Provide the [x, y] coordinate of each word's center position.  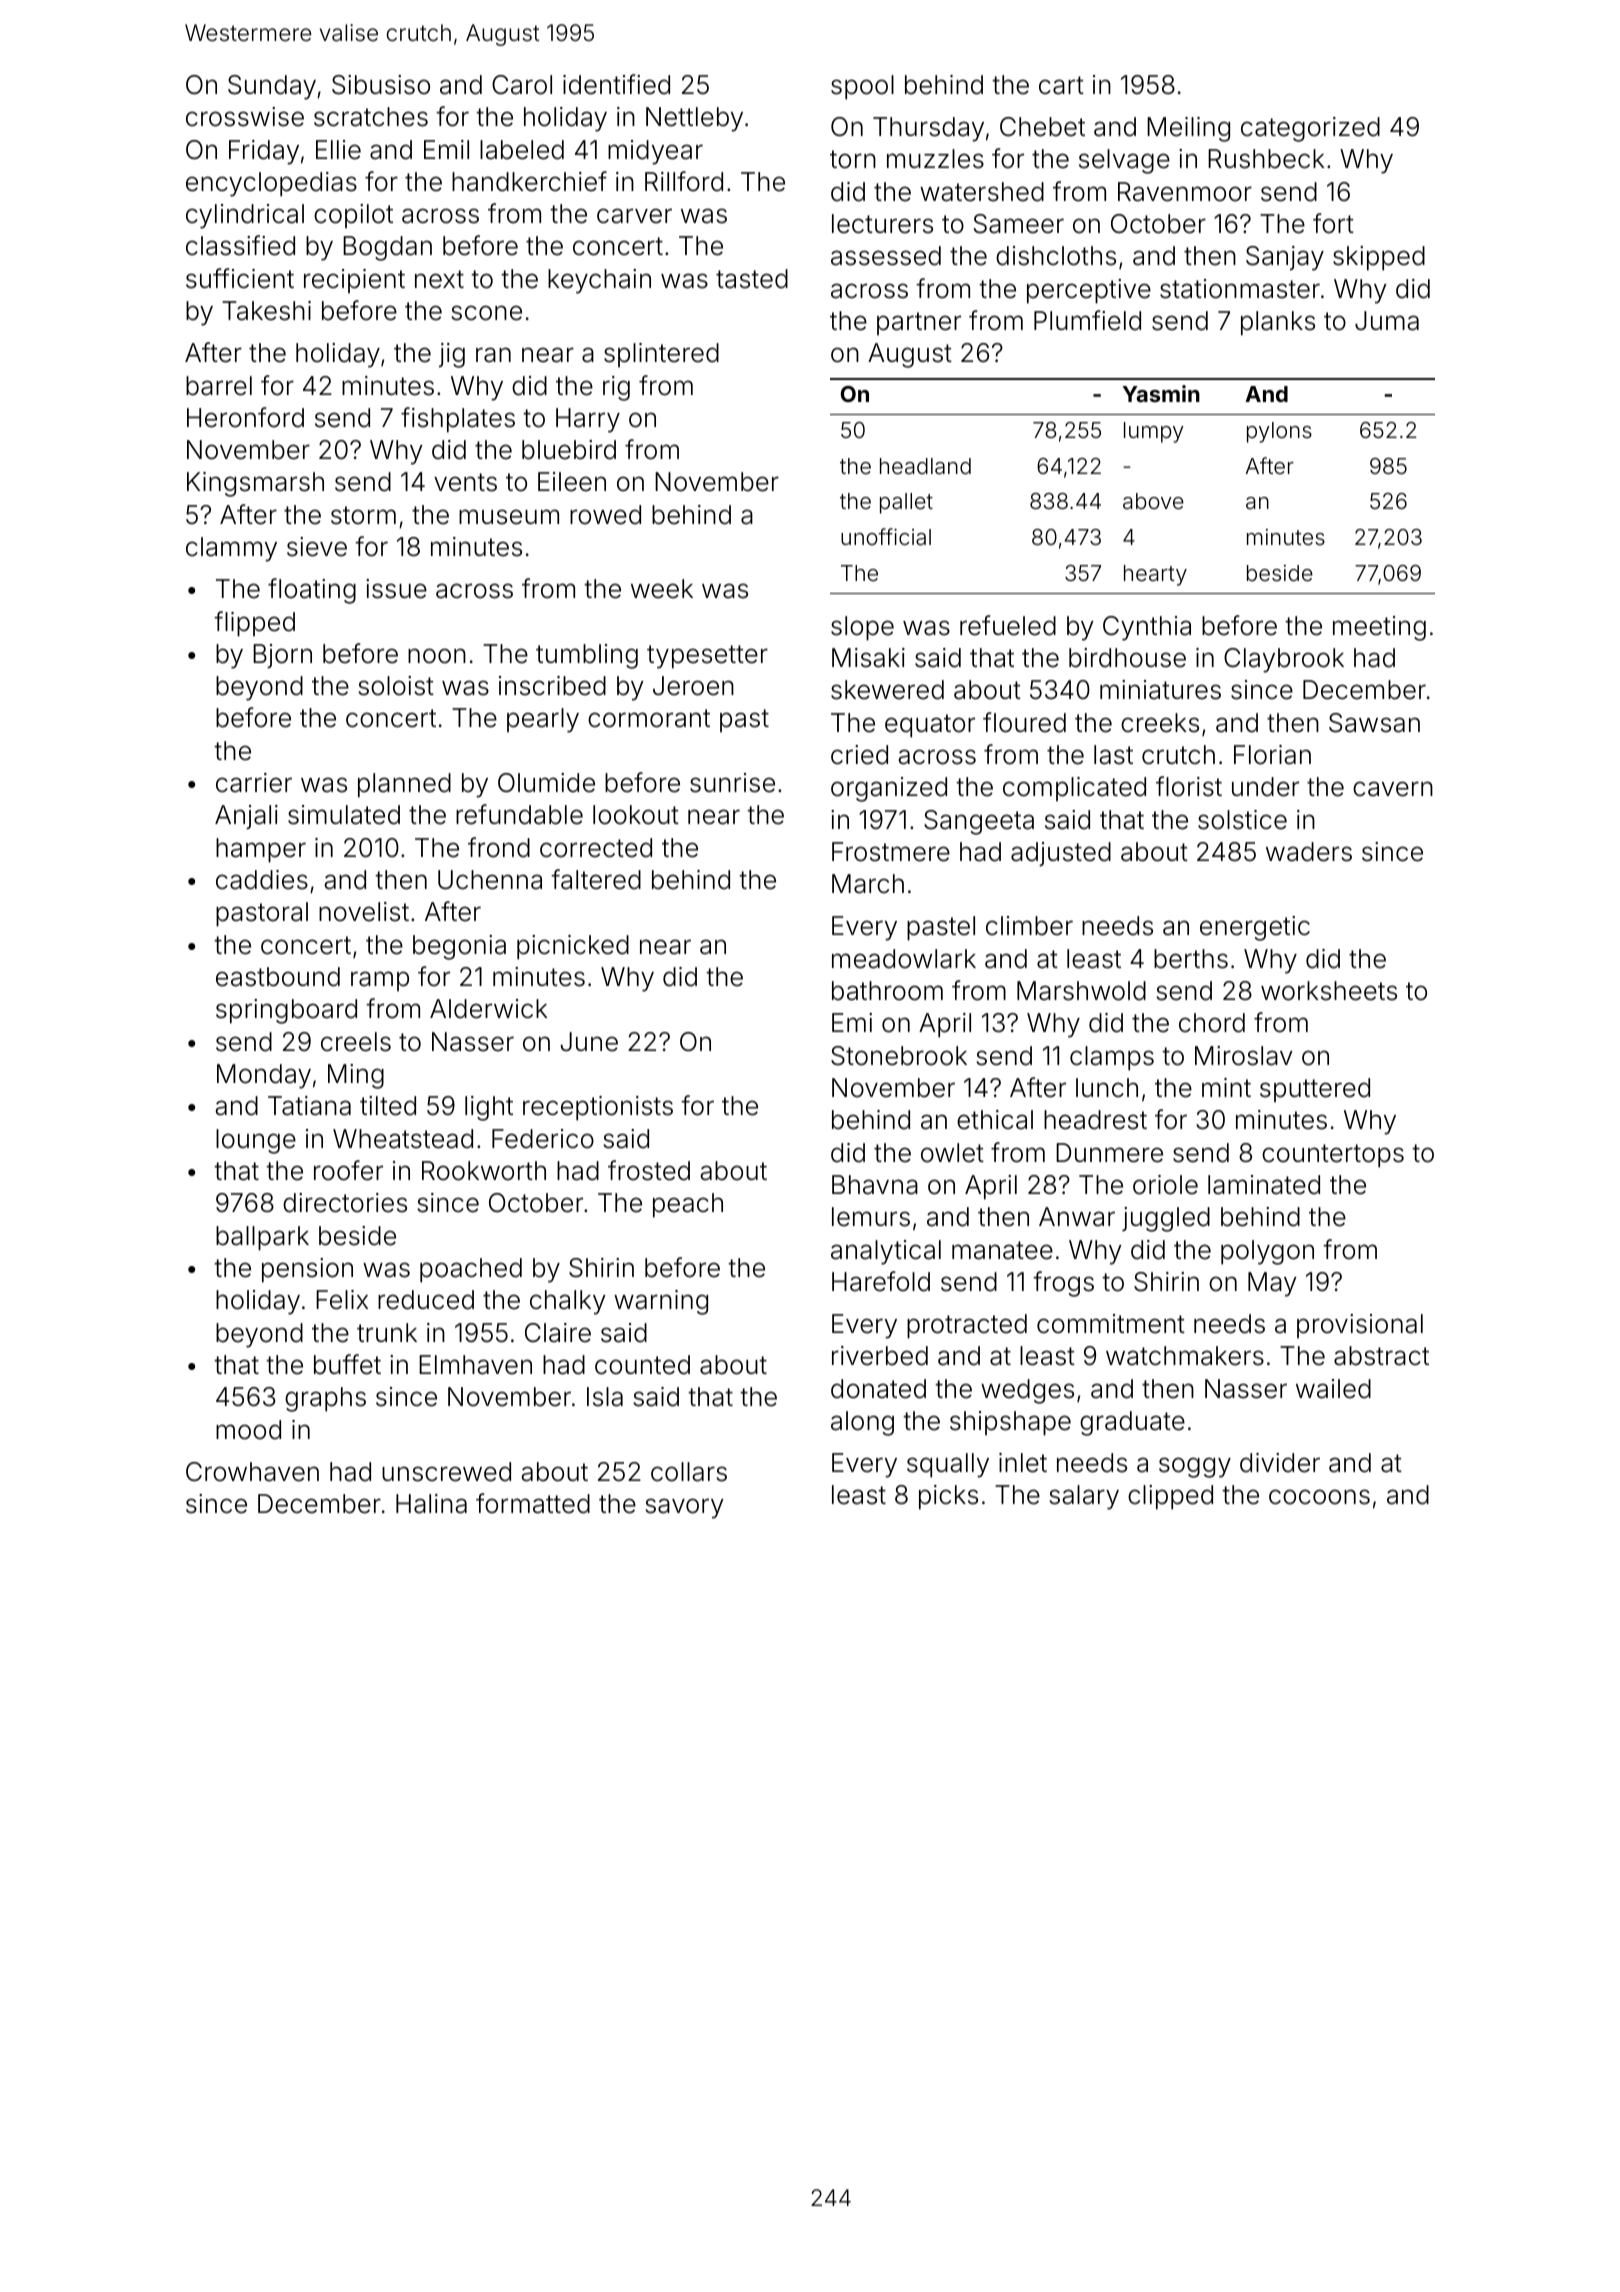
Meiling [1188, 129]
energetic [1255, 928]
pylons [1279, 432]
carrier [254, 783]
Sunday [272, 87]
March [868, 884]
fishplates [458, 420]
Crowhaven [252, 1472]
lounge [256, 1141]
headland [925, 466]
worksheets [1329, 991]
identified [616, 84]
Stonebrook [899, 1056]
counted [642, 1365]
